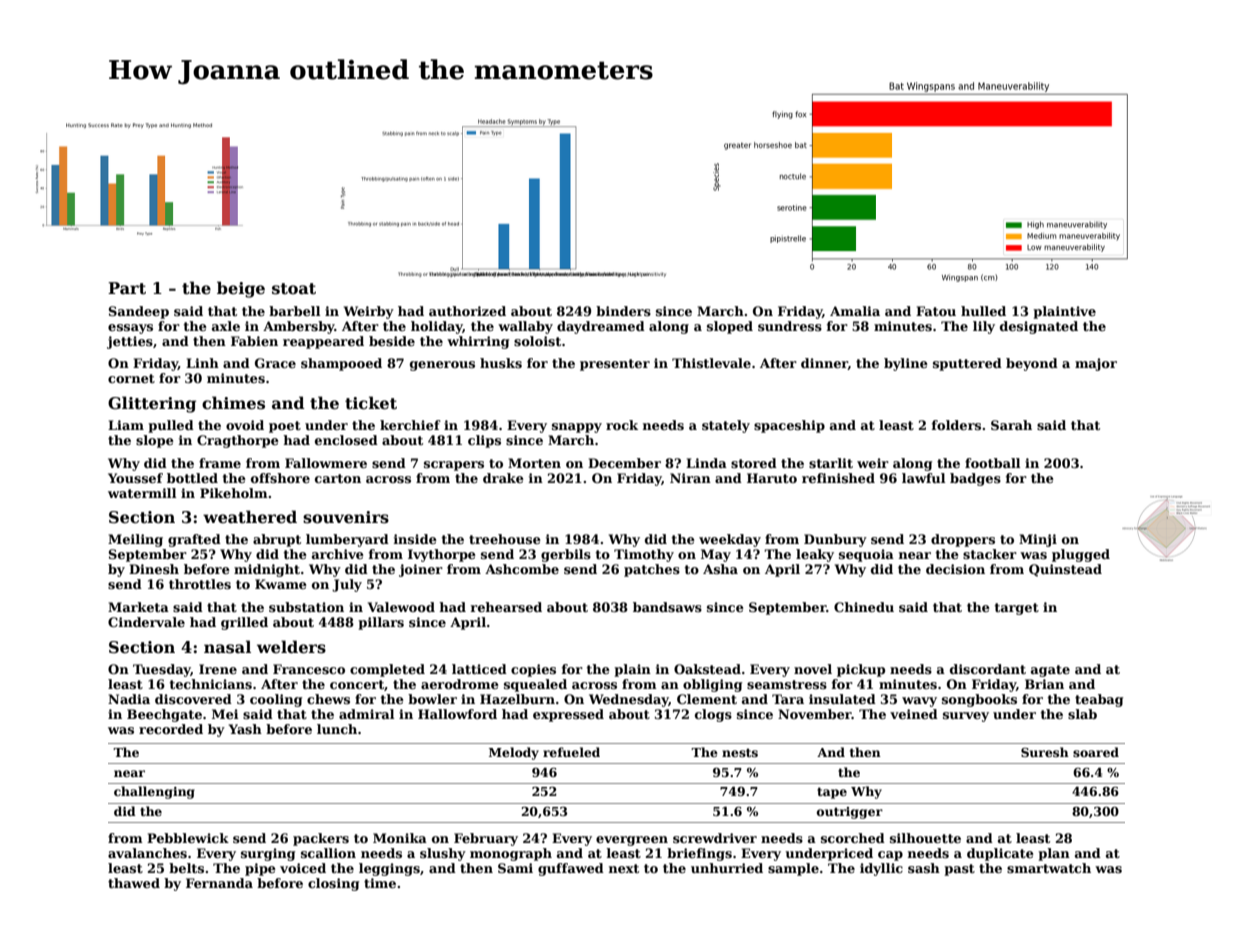 Image resolution: width=1233 pixels, height=952 pixels. What do you see at coordinates (241, 289) in the screenshot?
I see `beige` at bounding box center [241, 289].
